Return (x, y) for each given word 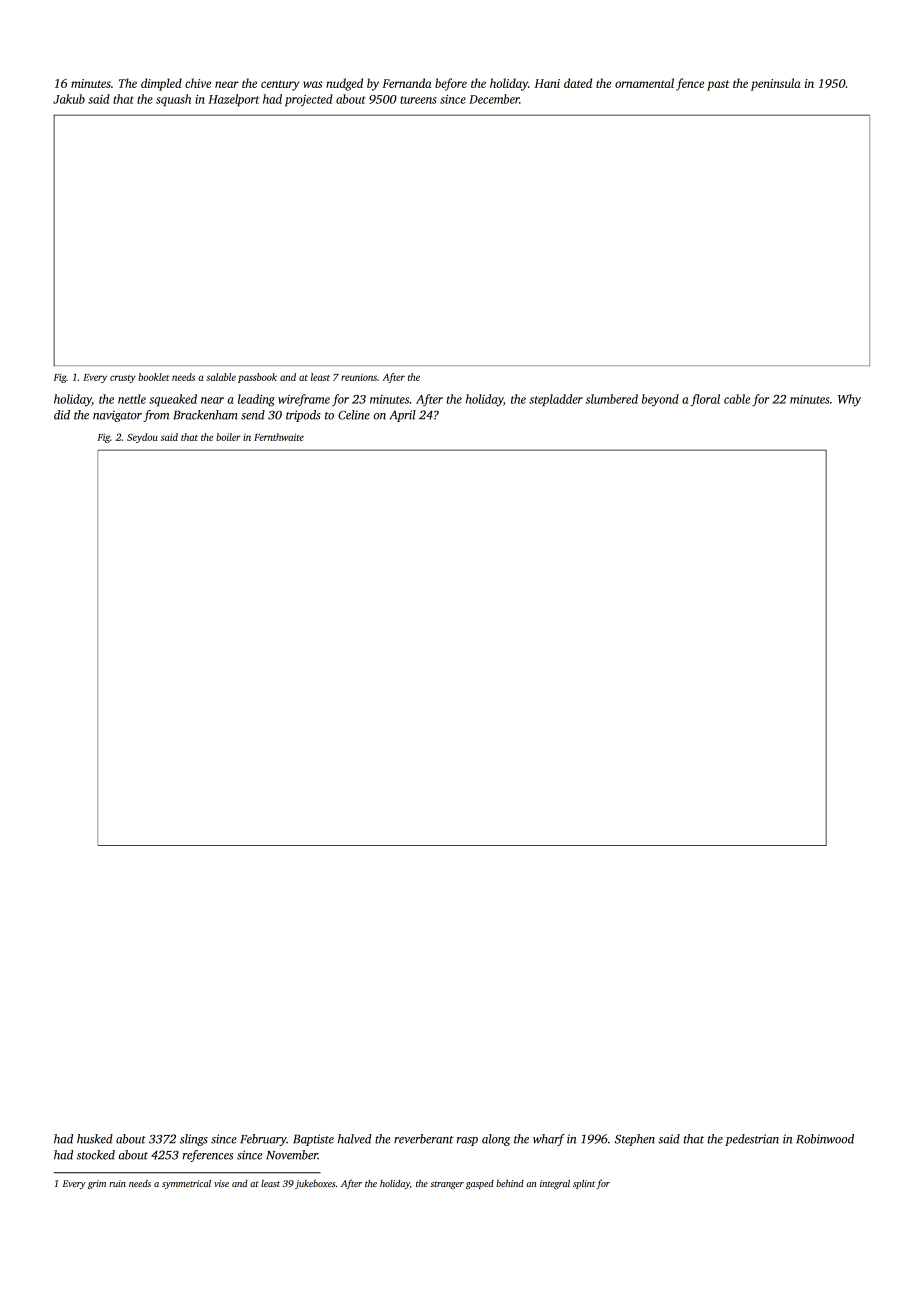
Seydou (142, 438)
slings (194, 1140)
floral (705, 400)
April (402, 416)
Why (849, 400)
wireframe (304, 400)
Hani (547, 83)
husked (95, 1139)
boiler (228, 437)
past (718, 85)
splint (584, 1184)
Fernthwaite (279, 437)
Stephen (635, 1140)
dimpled (161, 84)
